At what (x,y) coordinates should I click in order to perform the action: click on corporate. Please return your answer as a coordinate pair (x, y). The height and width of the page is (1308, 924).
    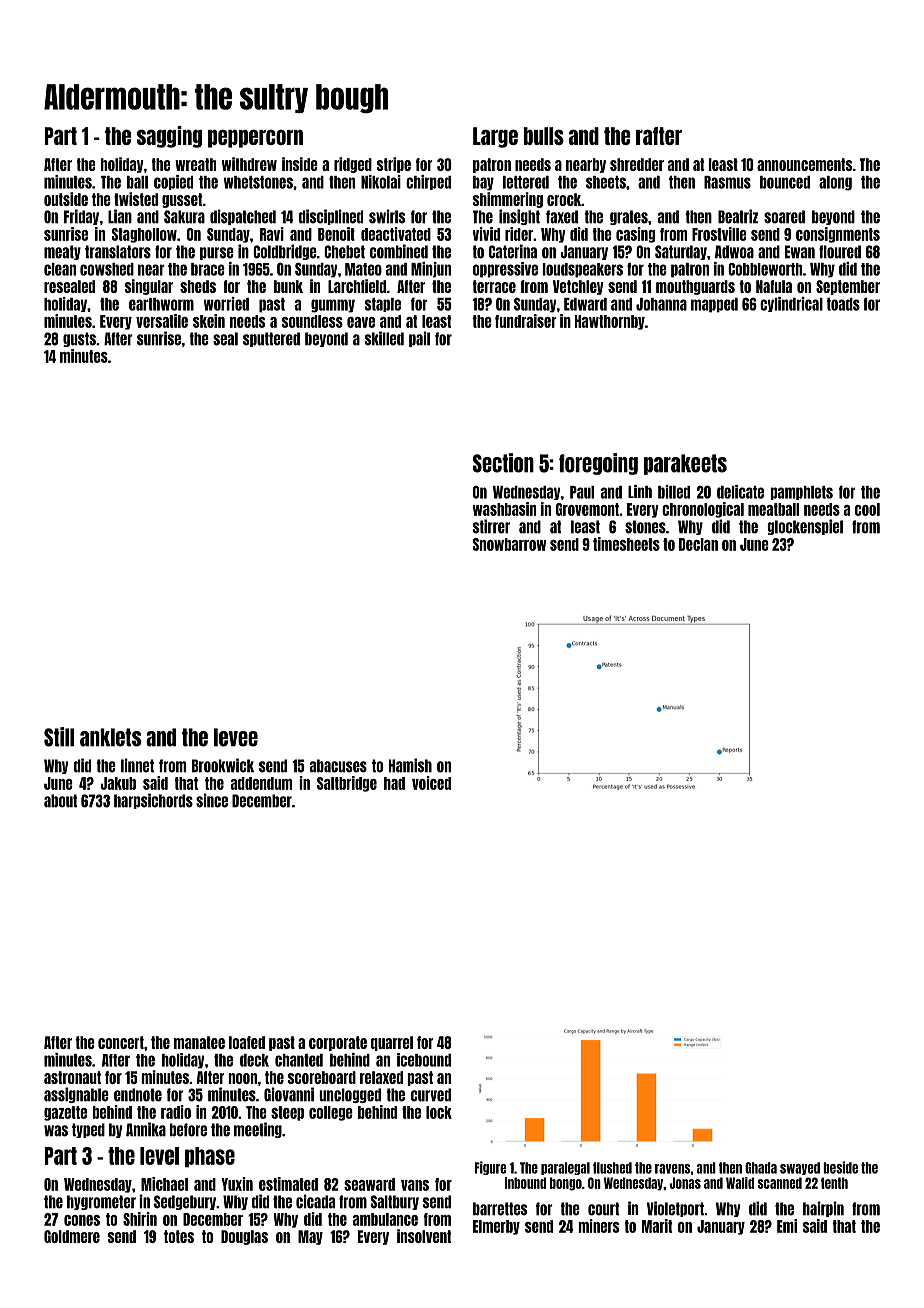
    Looking at the image, I should click on (338, 1043).
